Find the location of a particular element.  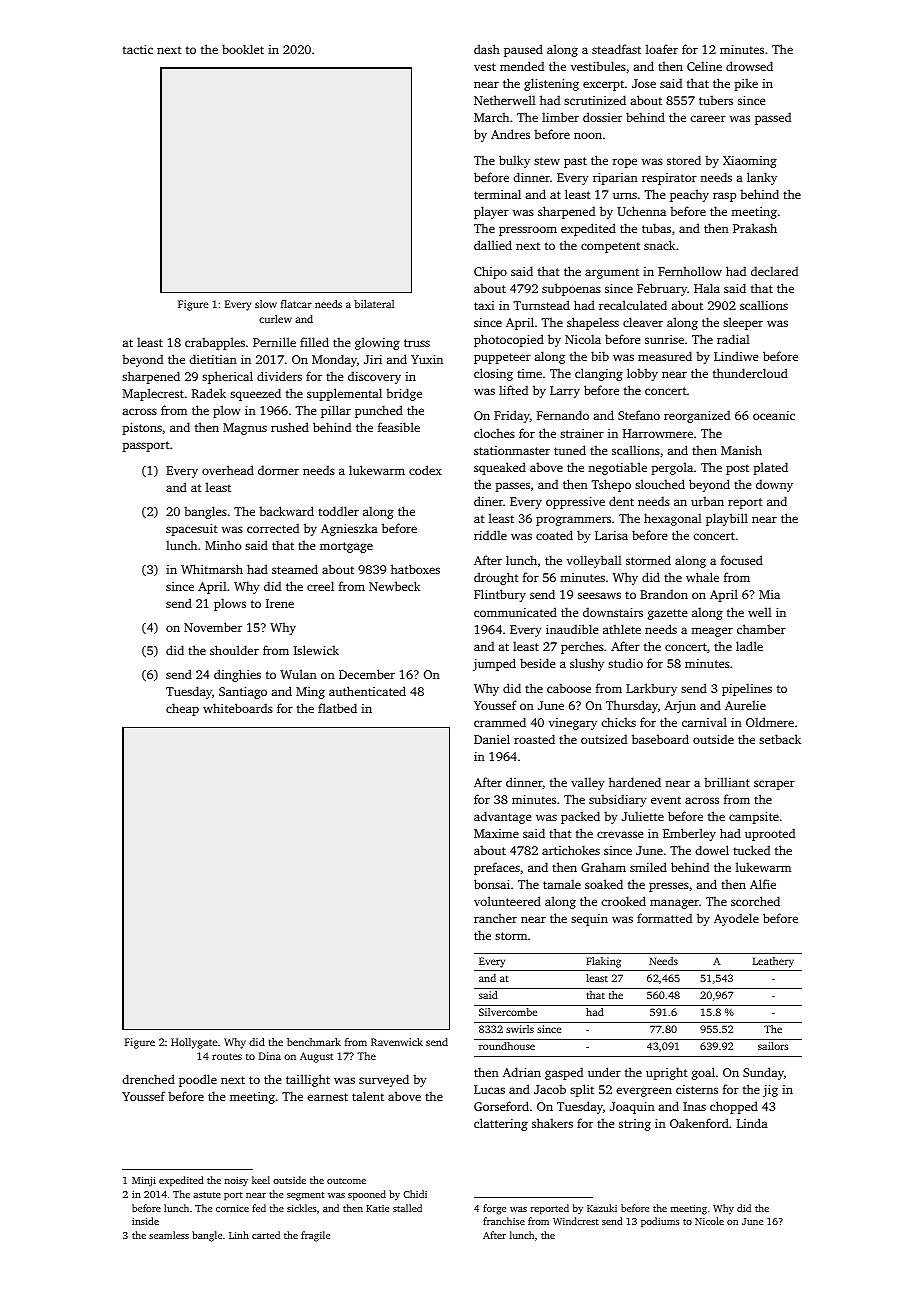

manager is located at coordinates (674, 904).
